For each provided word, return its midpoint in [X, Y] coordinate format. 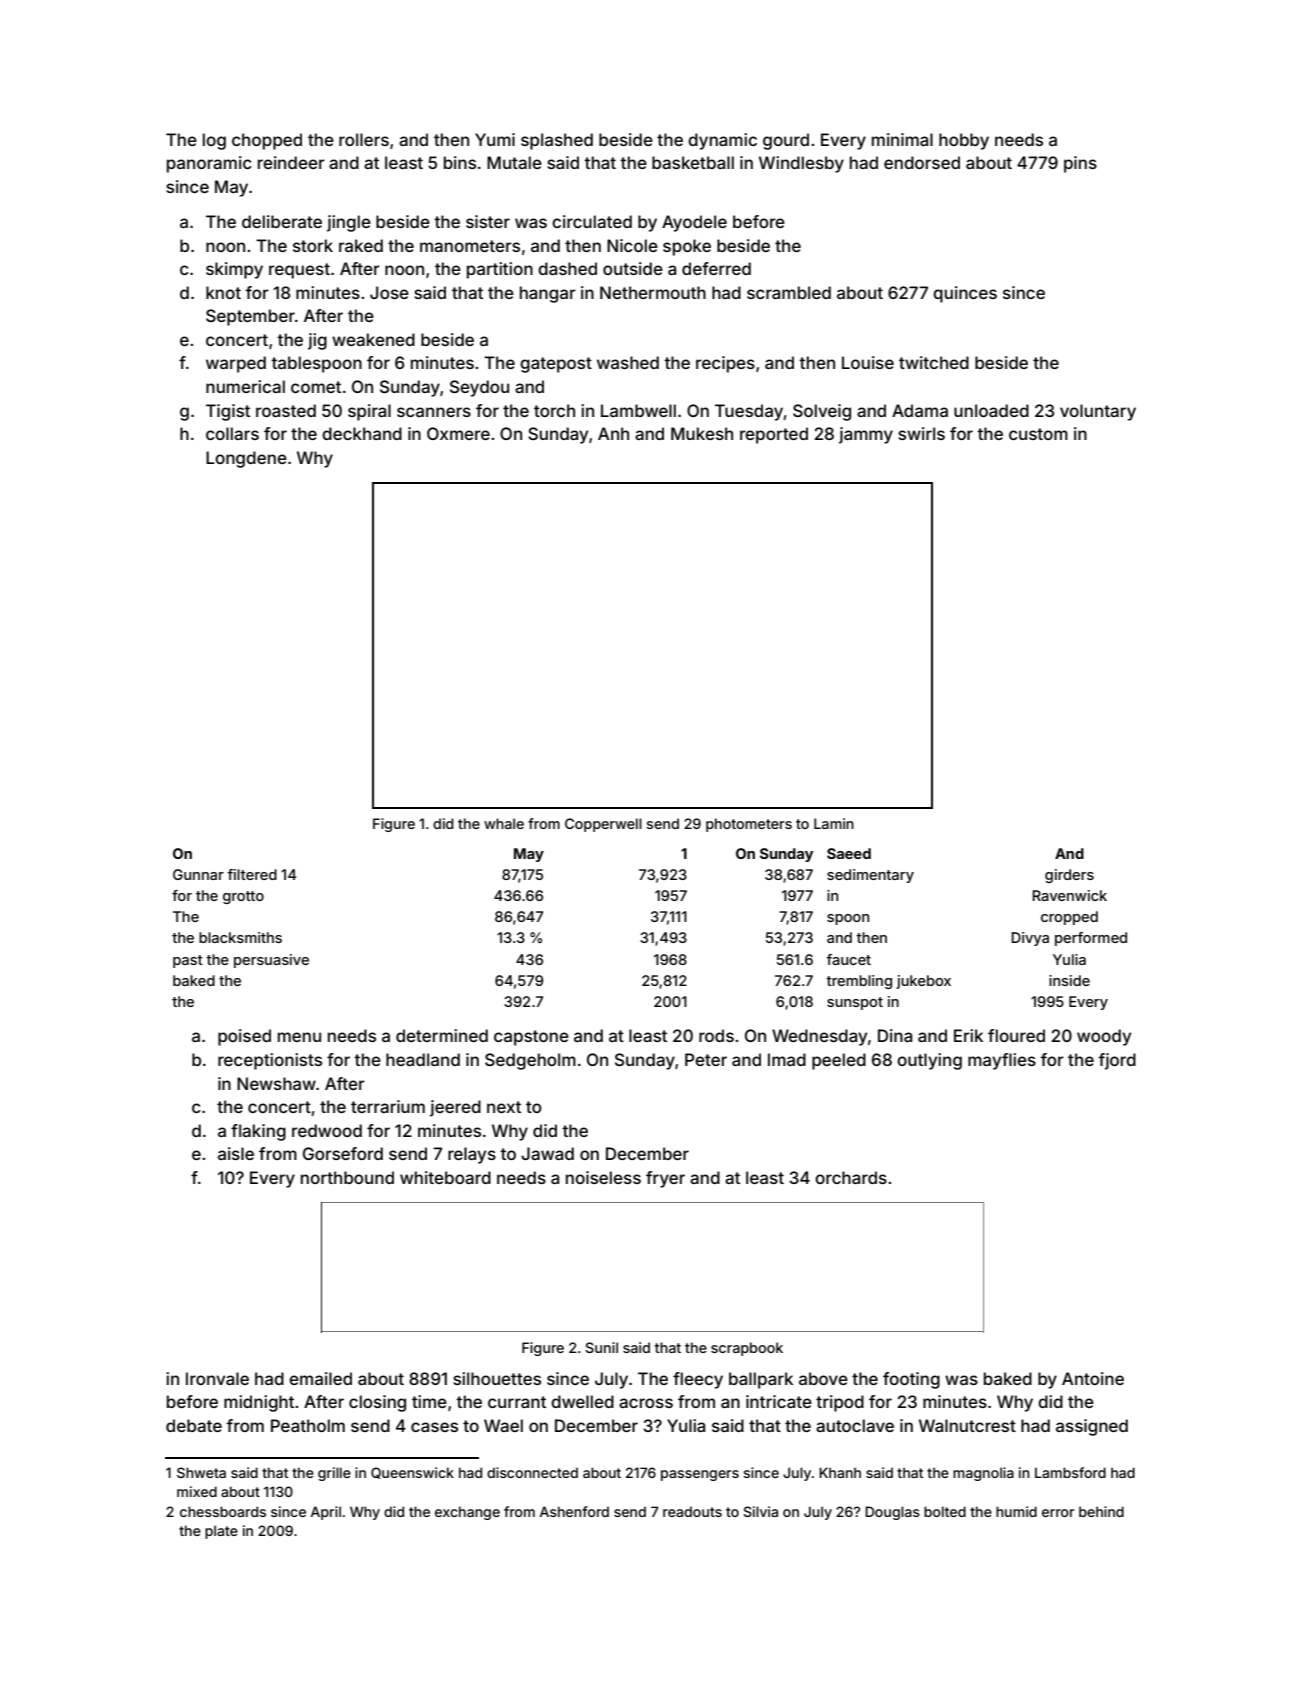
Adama [920, 410]
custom [1038, 434]
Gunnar [198, 874]
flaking [258, 1132]
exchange [467, 1513]
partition [500, 270]
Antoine [1093, 1378]
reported [774, 435]
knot [223, 292]
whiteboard [445, 1177]
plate [221, 1532]
